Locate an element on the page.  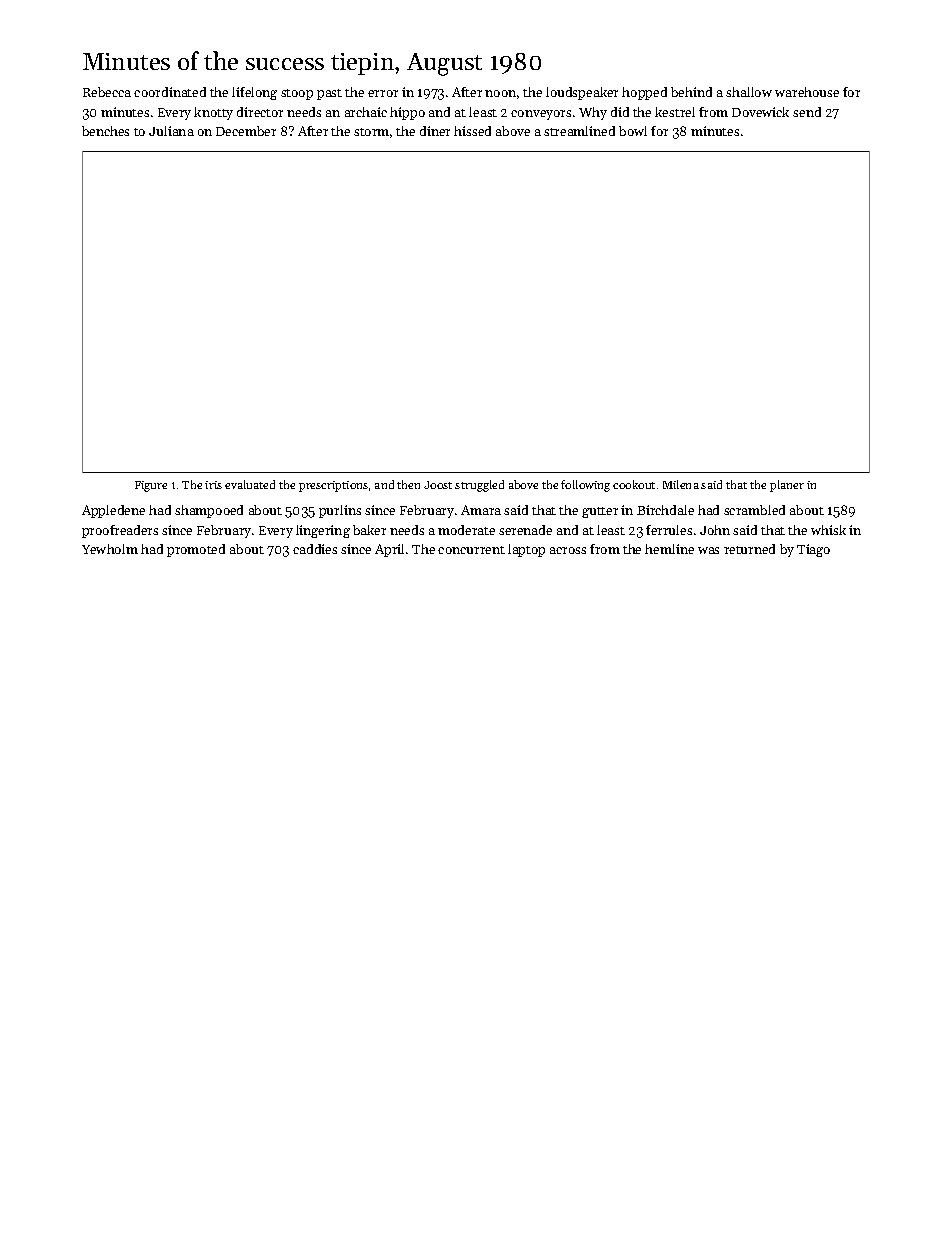
hissed is located at coordinates (472, 131).
